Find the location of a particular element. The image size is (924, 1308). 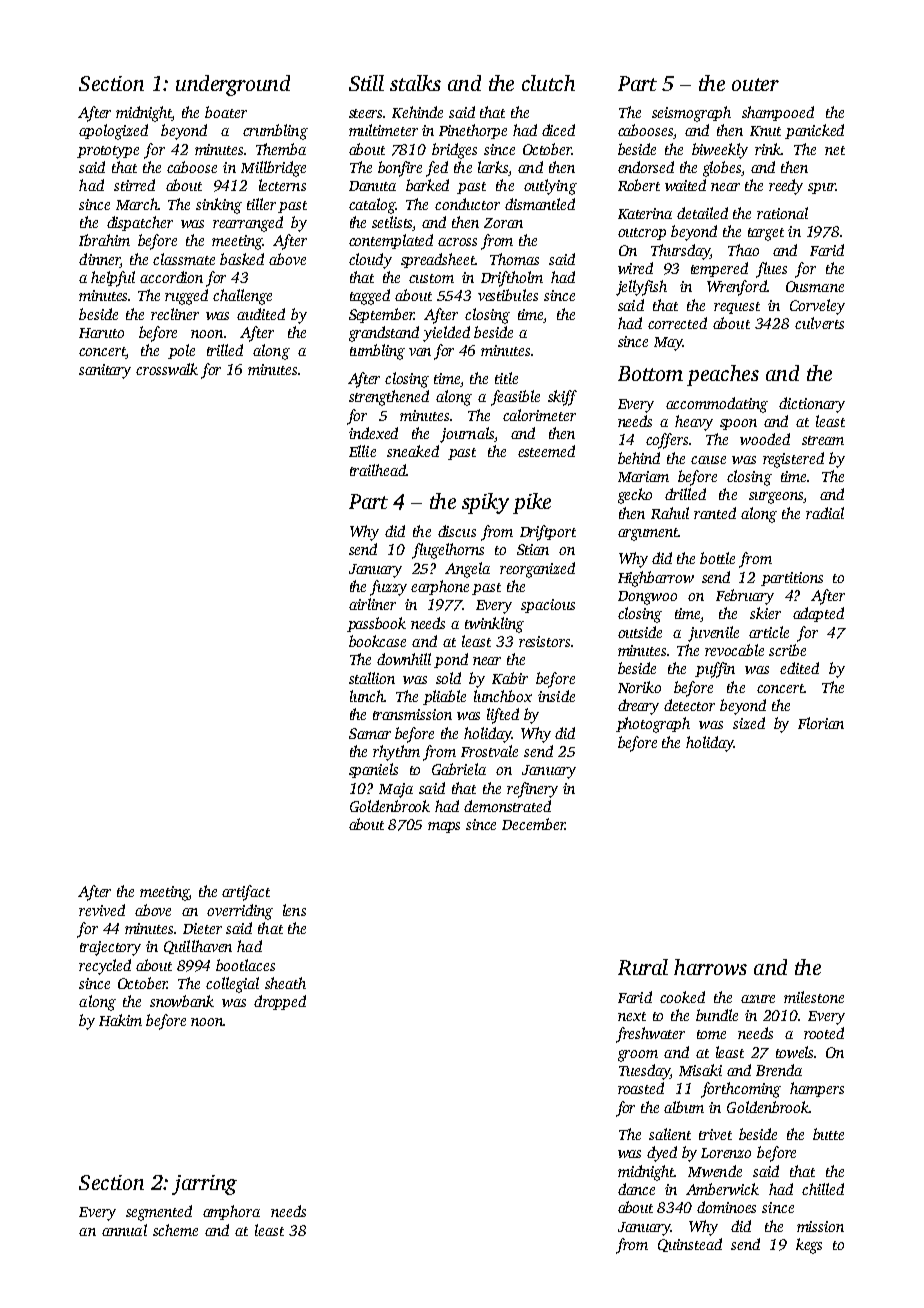

rearranged is located at coordinates (248, 224).
